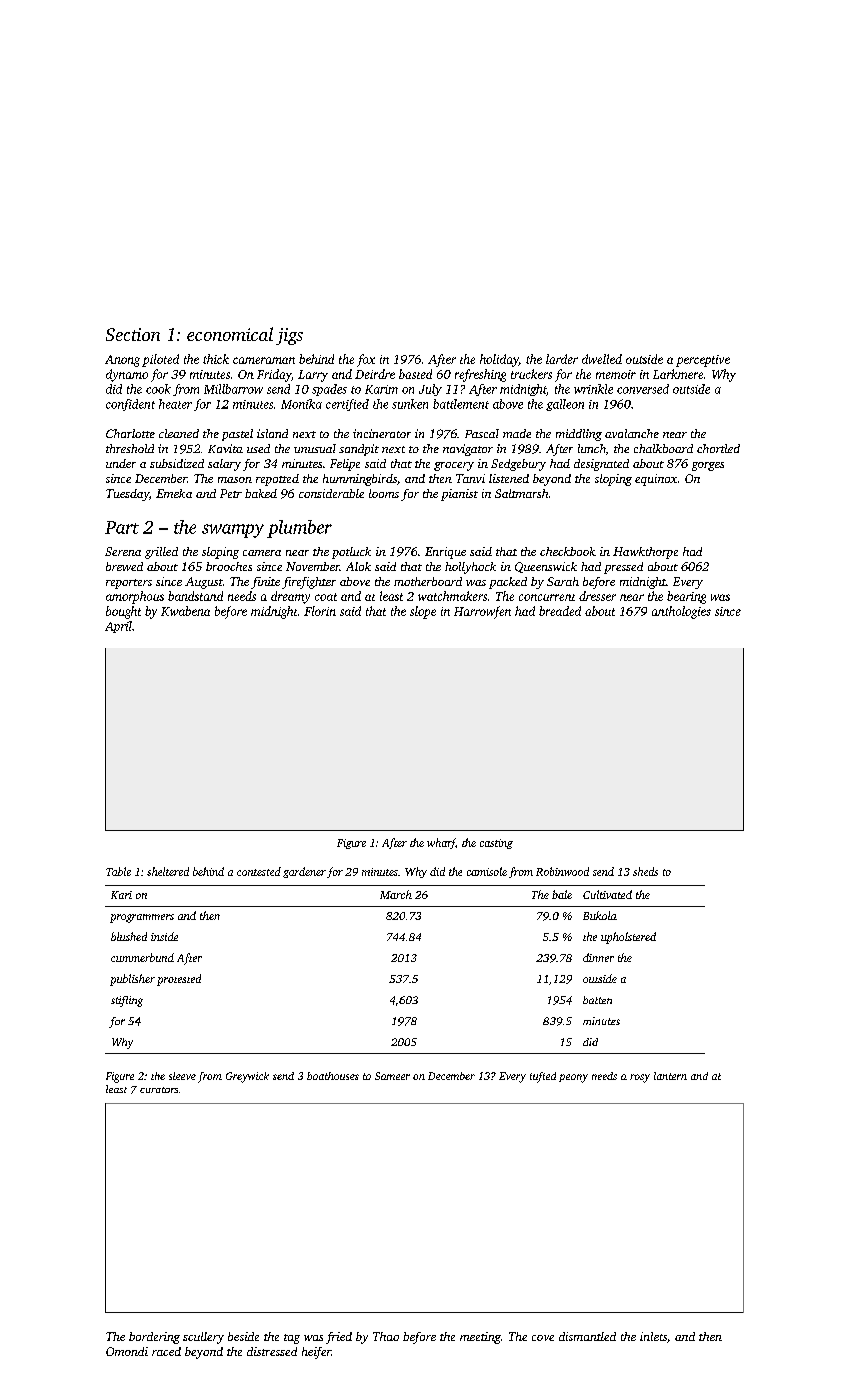  Describe the element at coordinates (718, 448) in the page. I see `chortled` at that location.
